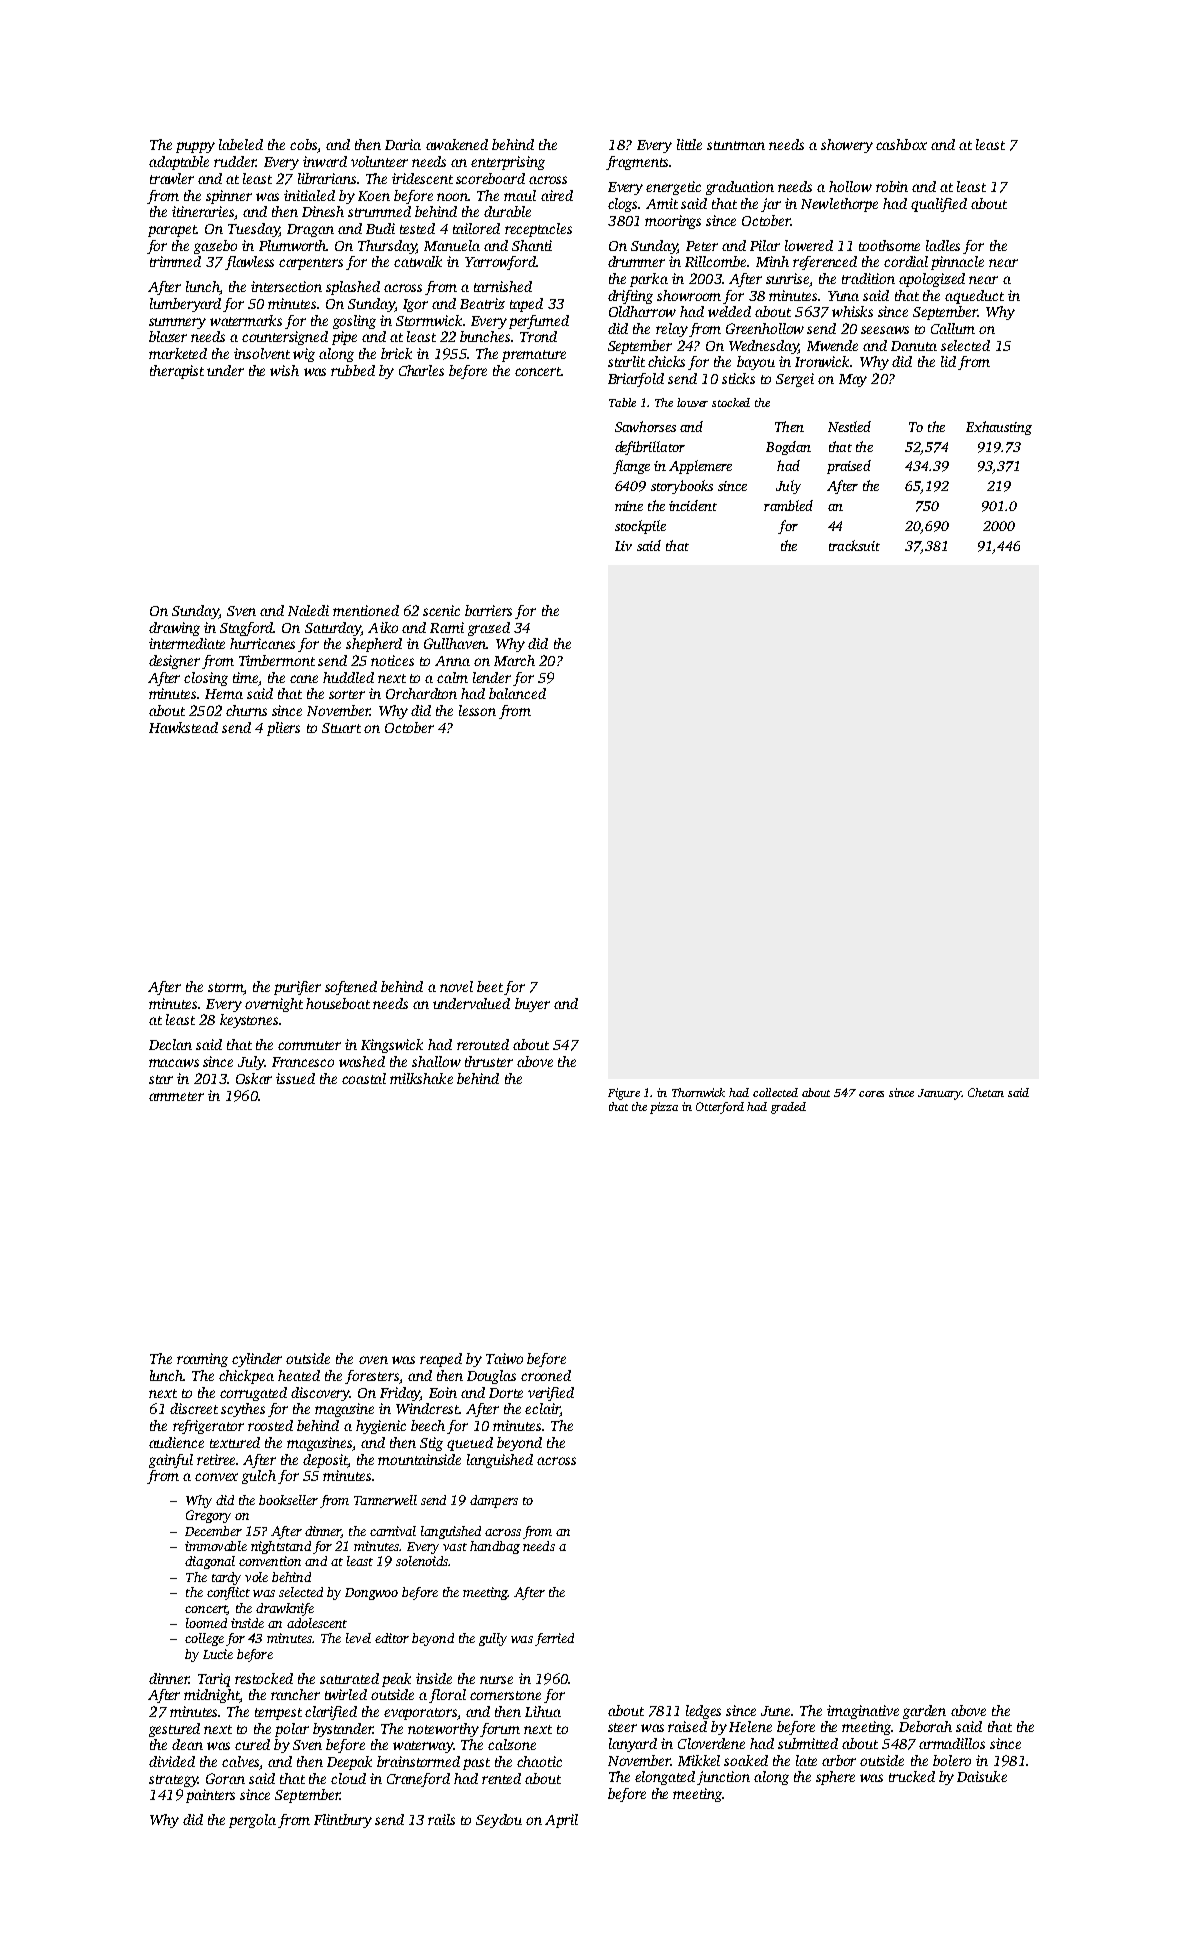  What do you see at coordinates (538, 336) in the screenshot?
I see `Trond` at bounding box center [538, 336].
